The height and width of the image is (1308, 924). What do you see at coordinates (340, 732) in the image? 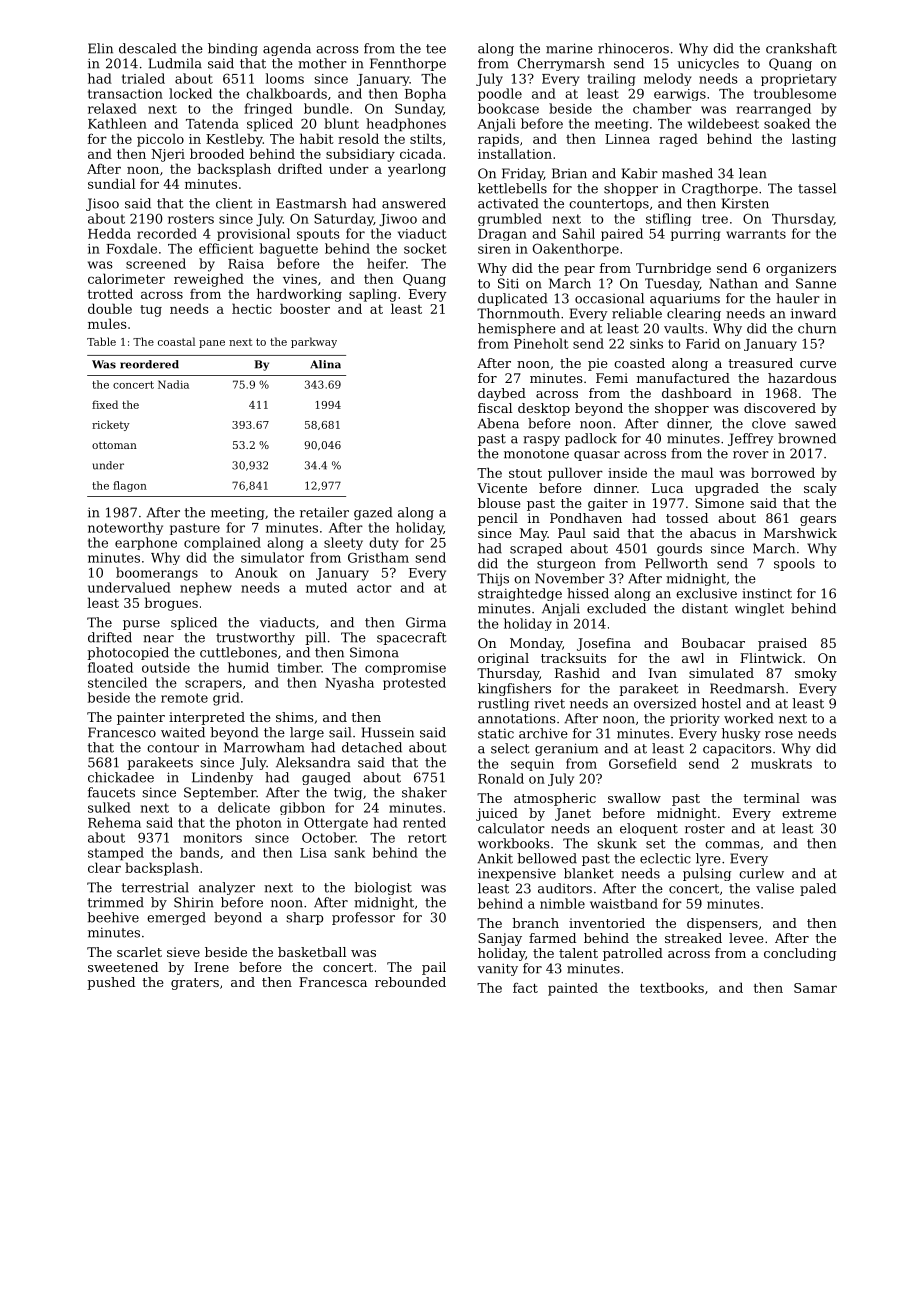
I see `sail` at bounding box center [340, 732].
